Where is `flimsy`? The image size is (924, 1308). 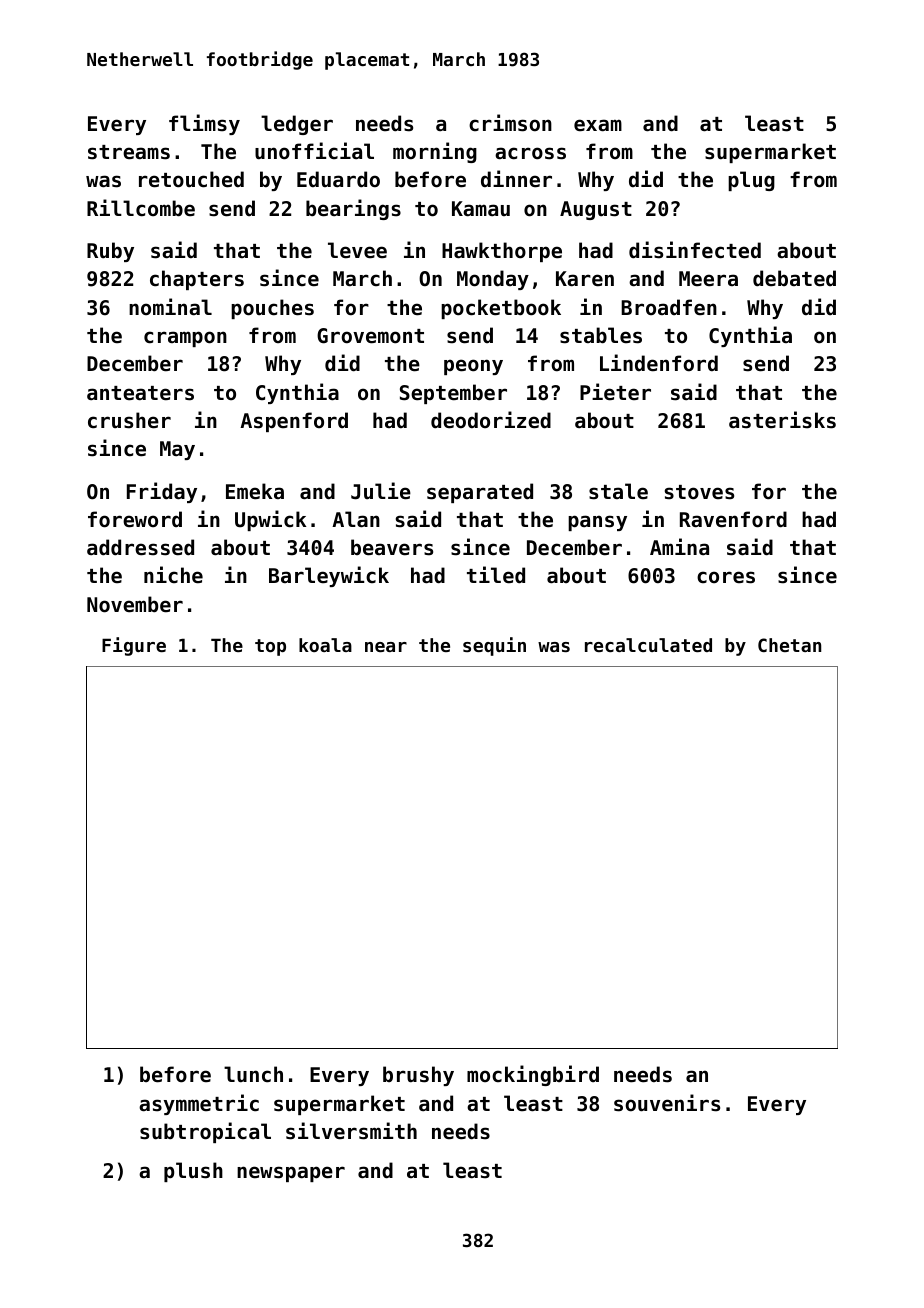 flimsy is located at coordinates (204, 124).
